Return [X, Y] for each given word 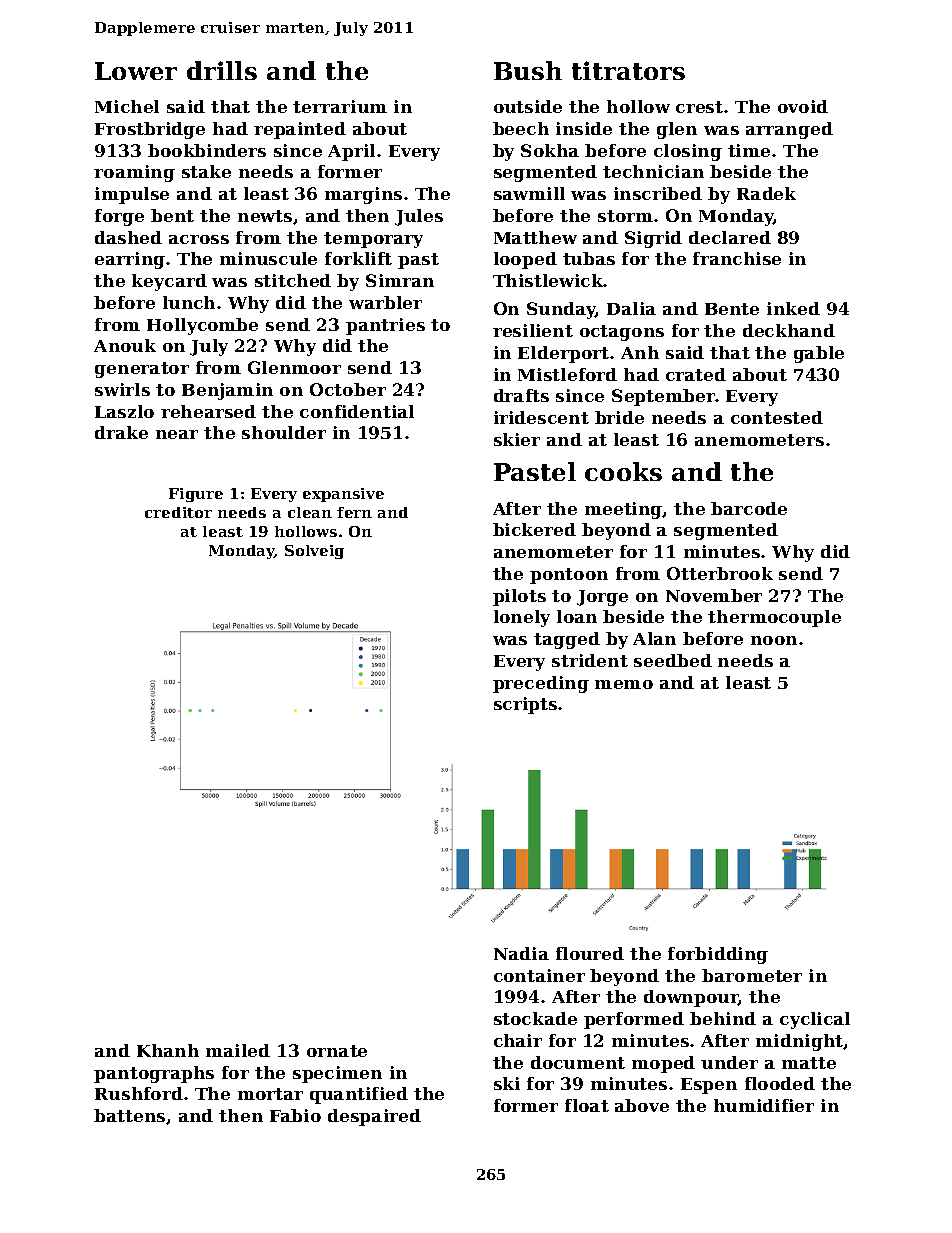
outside [528, 106]
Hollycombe [202, 326]
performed [634, 1020]
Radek [766, 193]
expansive [343, 495]
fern [354, 512]
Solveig [314, 552]
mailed [238, 1050]
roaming [134, 173]
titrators [628, 70]
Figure [196, 495]
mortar [270, 1094]
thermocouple [774, 618]
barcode [749, 508]
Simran [400, 280]
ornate [337, 1051]
